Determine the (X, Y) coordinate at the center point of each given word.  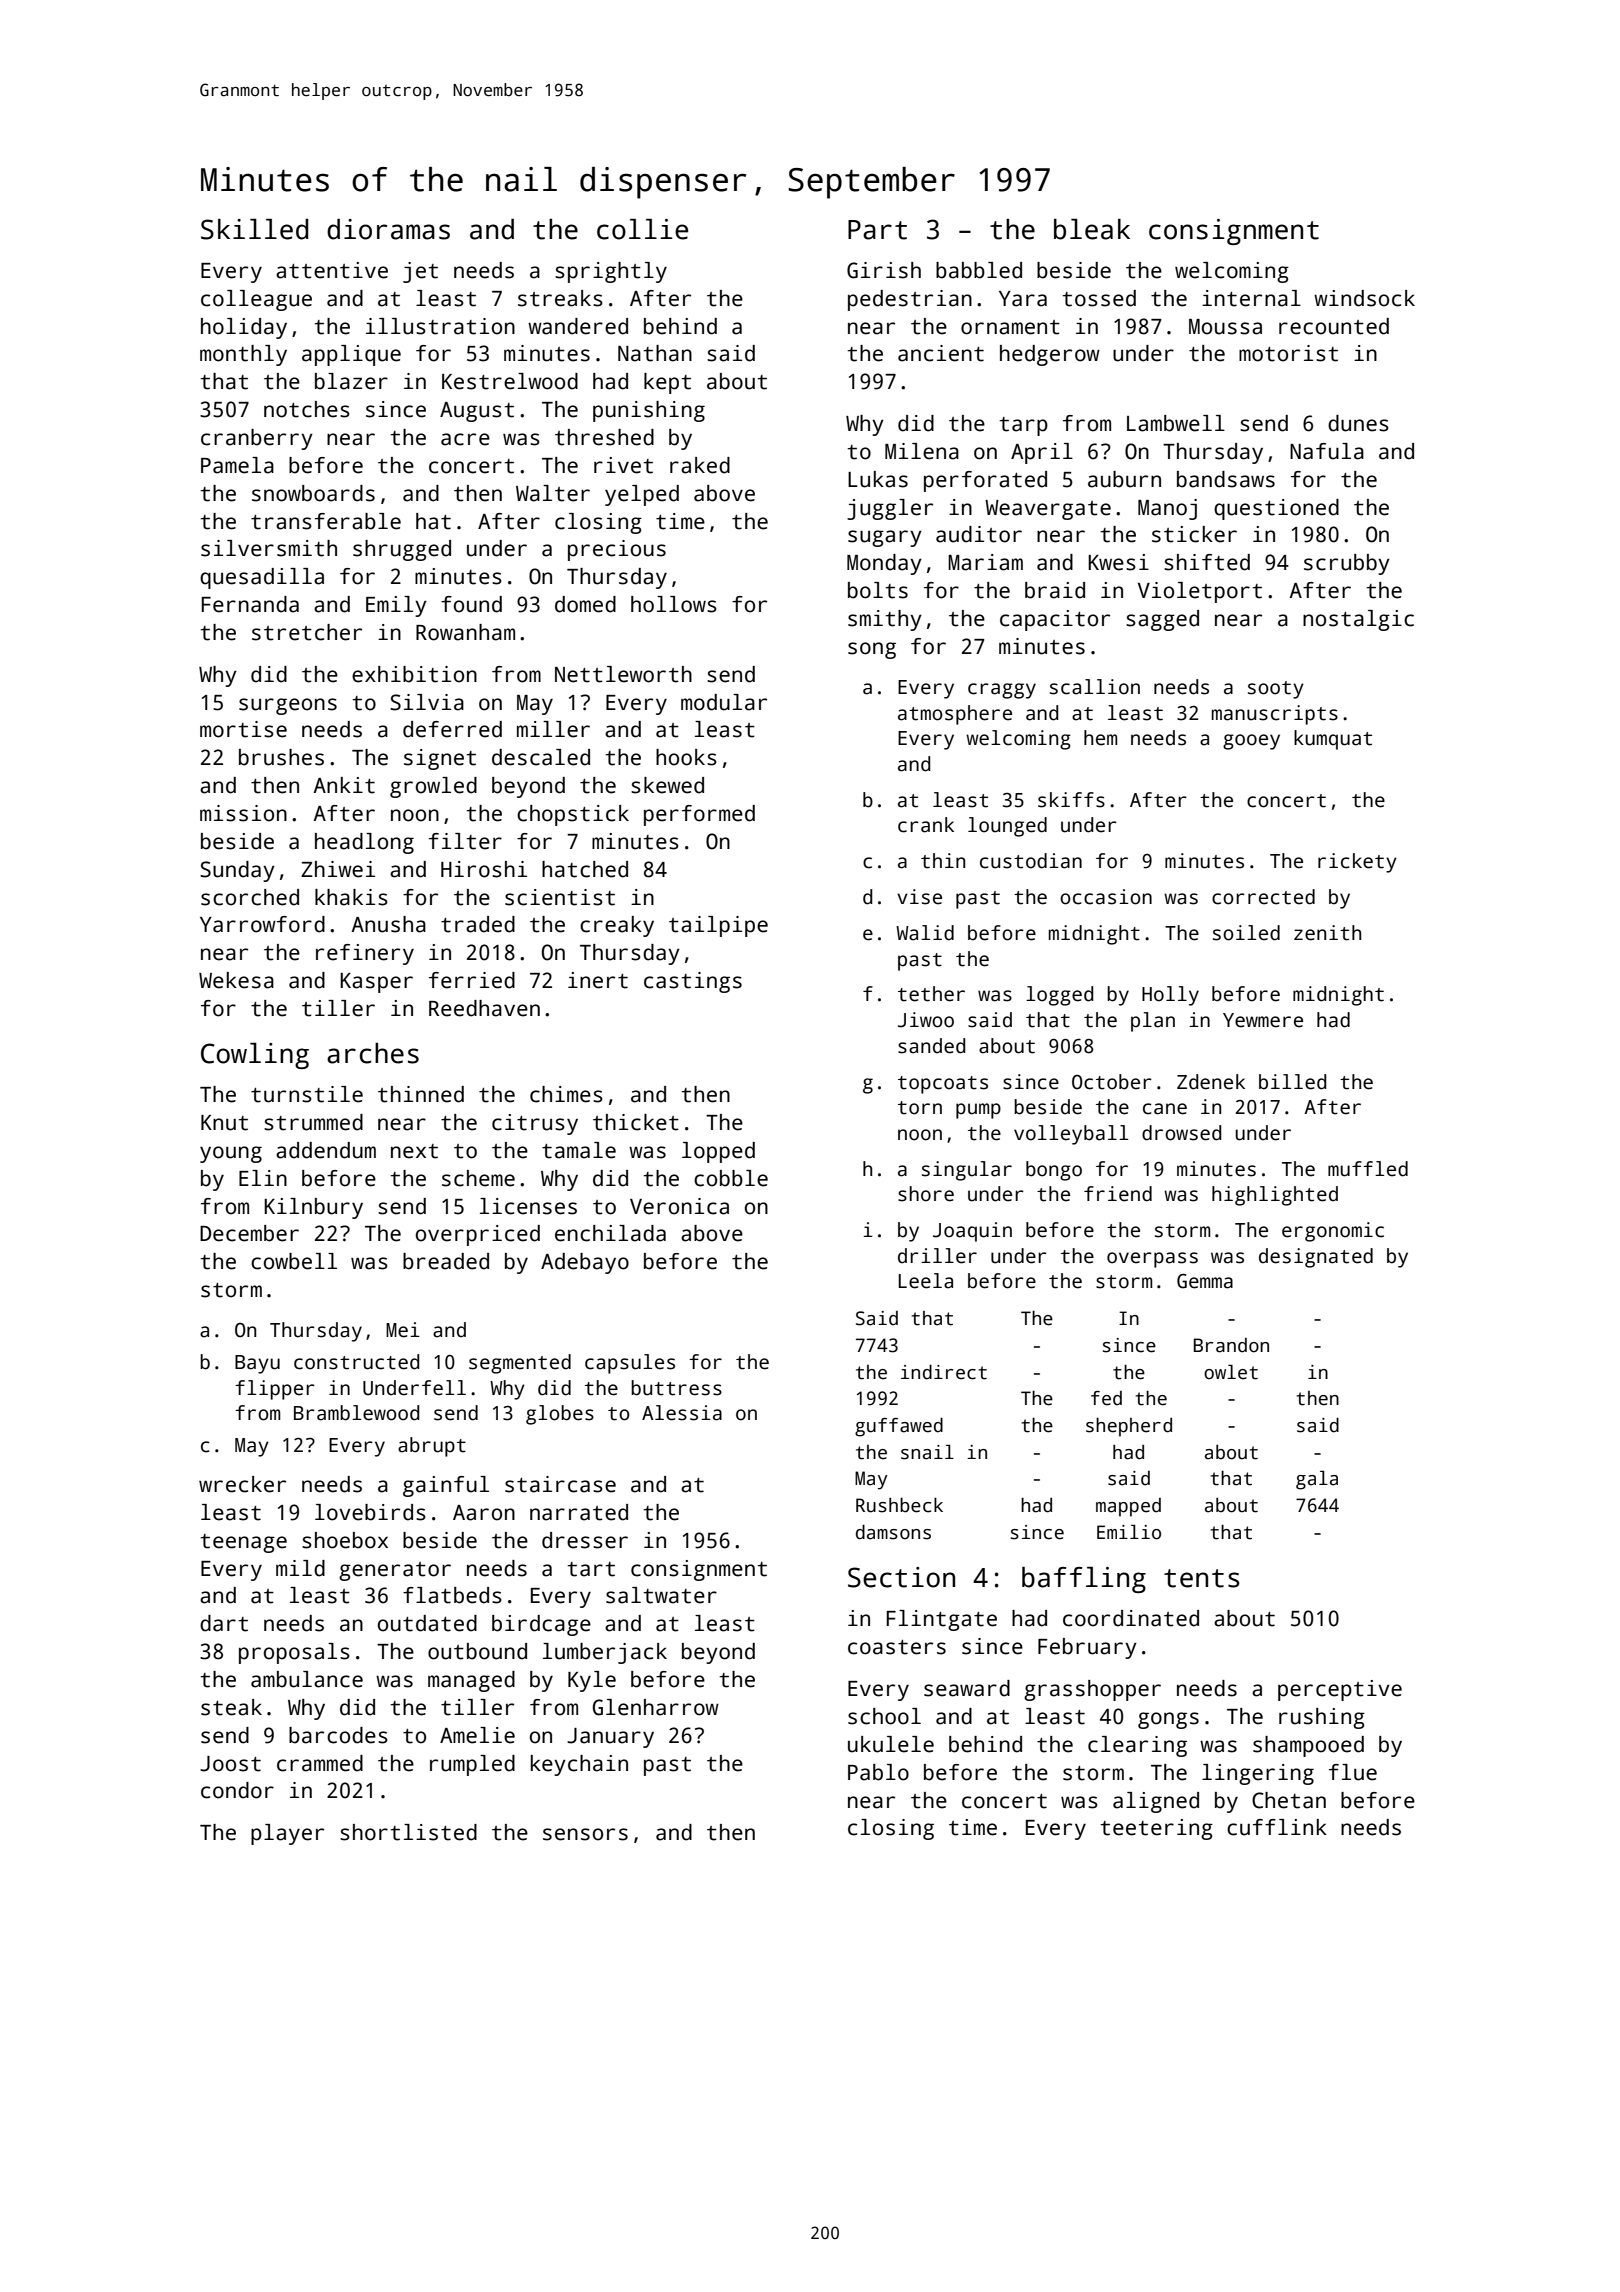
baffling (1084, 1580)
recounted (1334, 326)
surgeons (288, 706)
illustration (440, 326)
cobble (731, 1178)
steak (231, 1707)
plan (1153, 1022)
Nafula (1327, 451)
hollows (674, 604)
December (249, 1233)
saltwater (661, 1595)
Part (877, 230)
